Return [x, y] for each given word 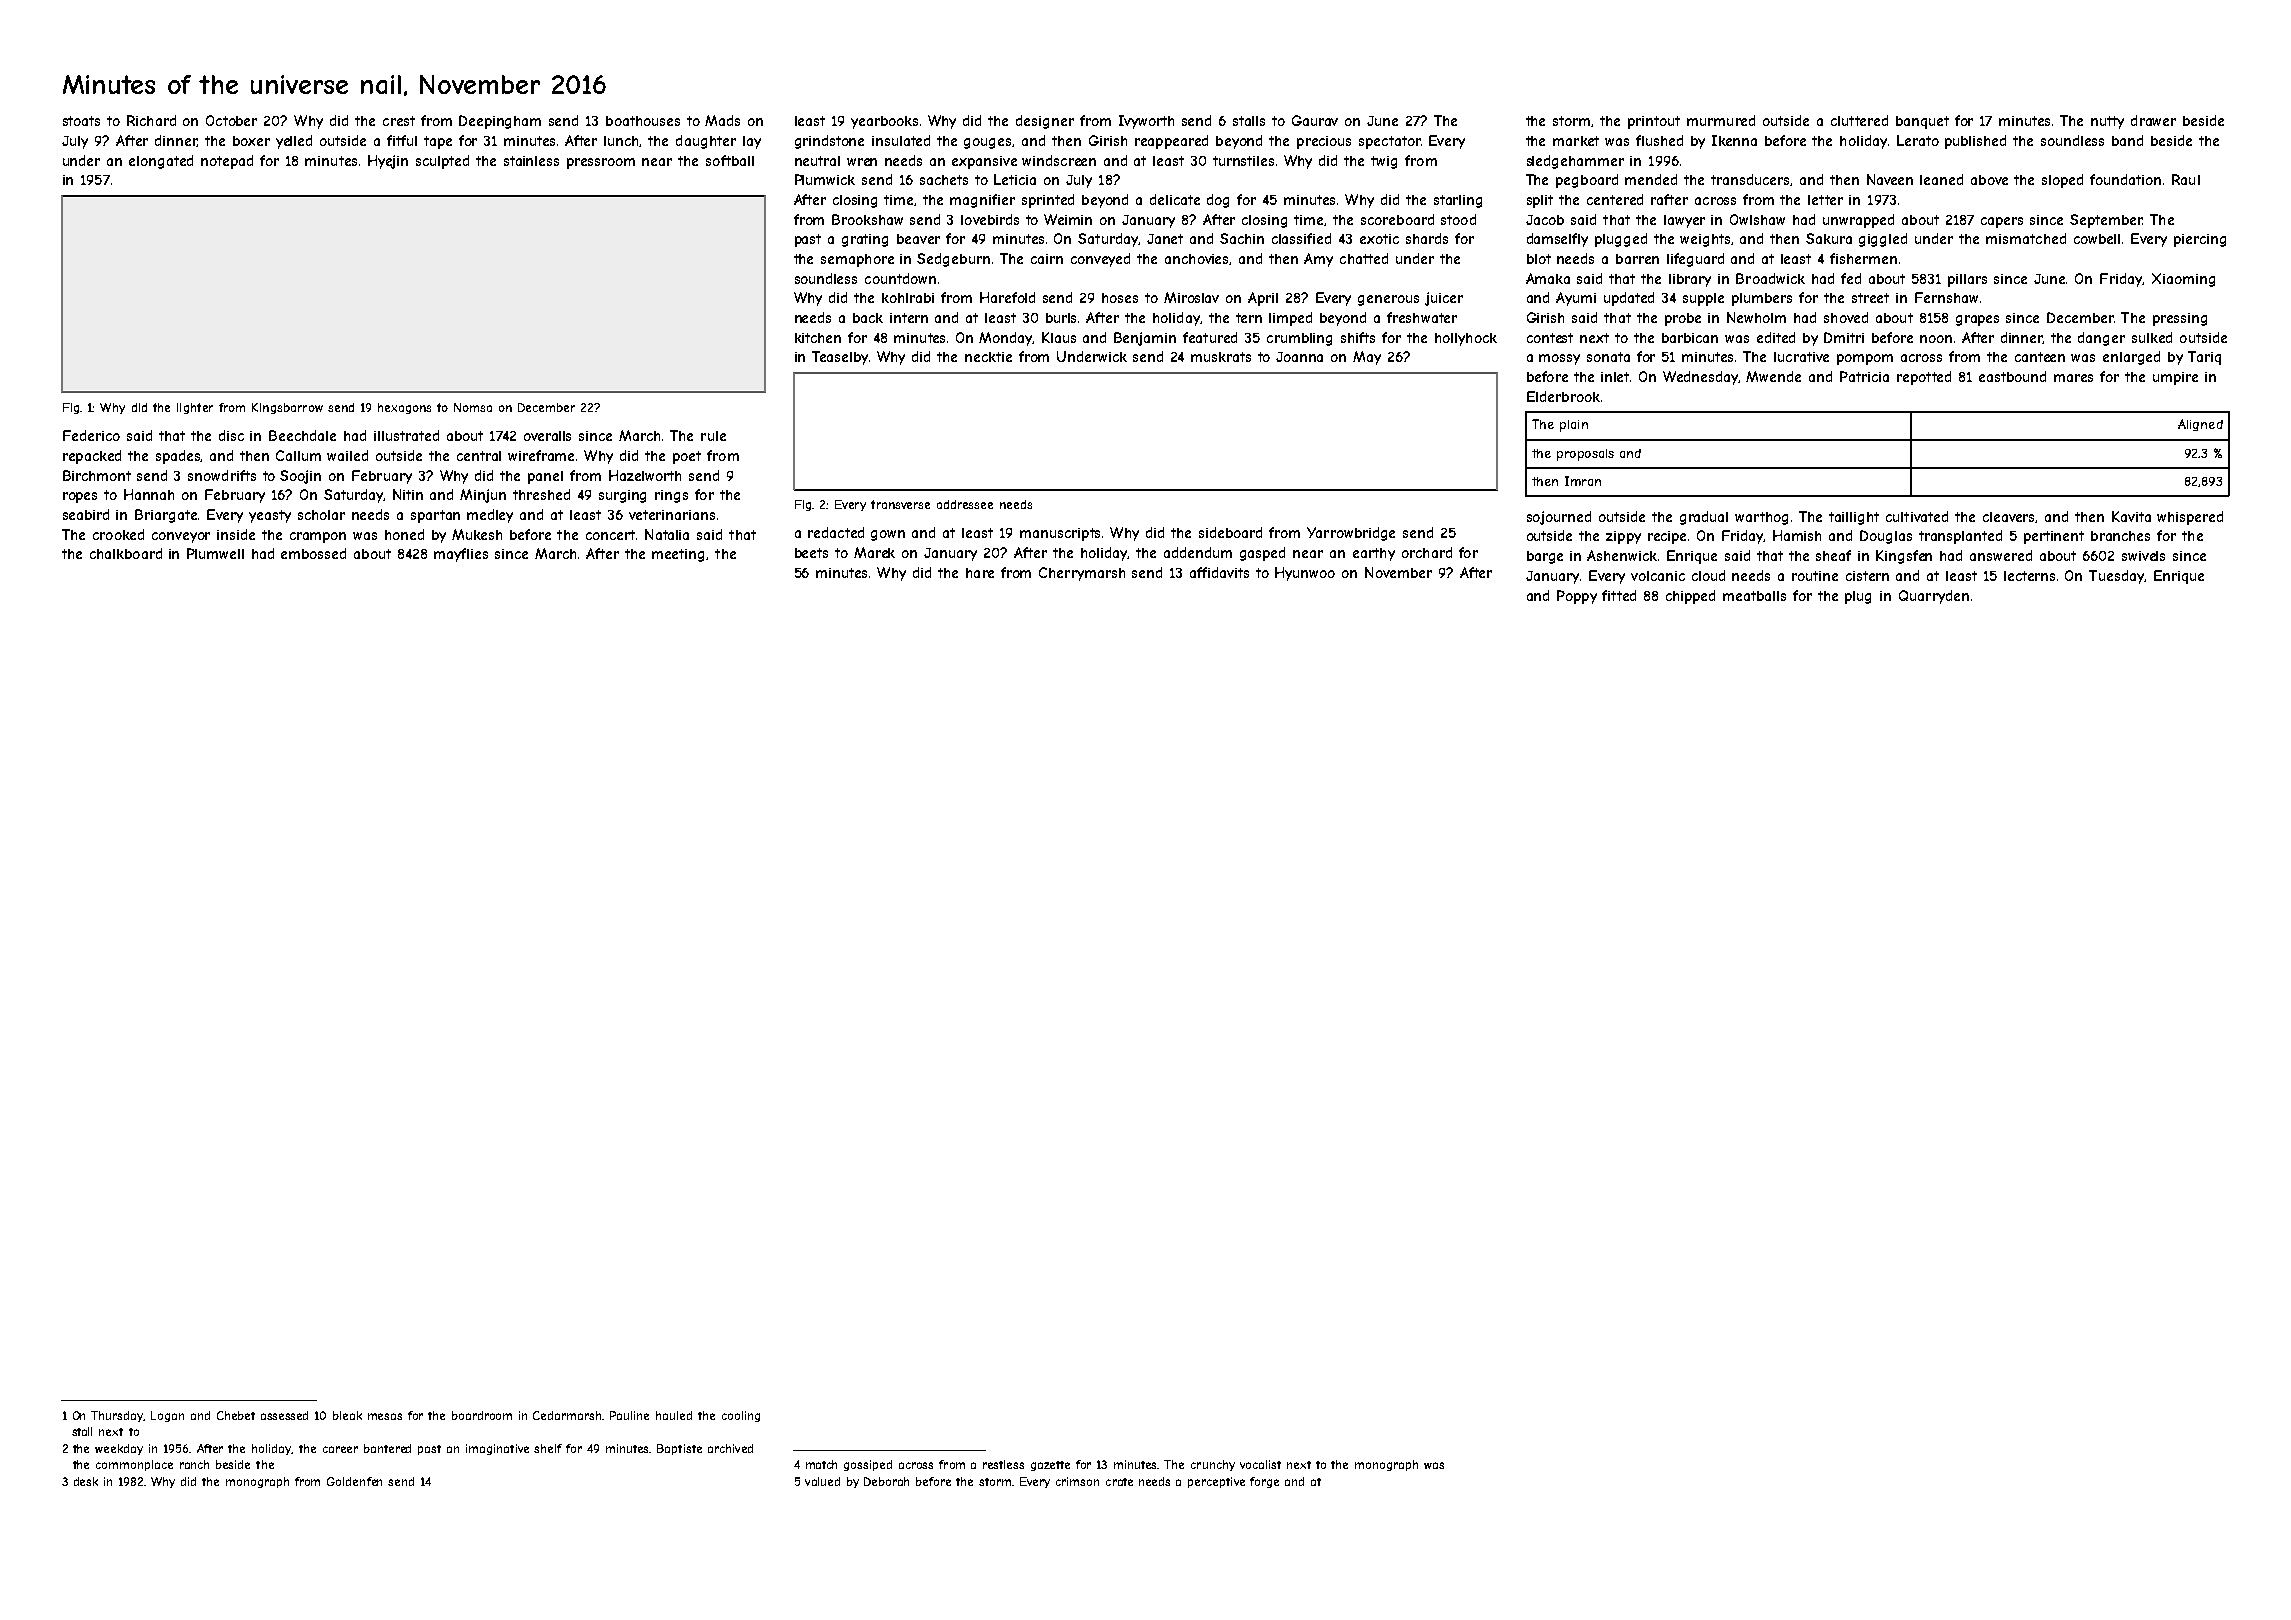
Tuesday [2116, 577]
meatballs [1754, 596]
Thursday [117, 1416]
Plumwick [825, 179]
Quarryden [1934, 597]
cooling [741, 1416]
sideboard [1230, 532]
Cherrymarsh [1082, 574]
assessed [284, 1415]
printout [1654, 122]
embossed [313, 553]
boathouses [643, 121]
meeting [678, 555]
